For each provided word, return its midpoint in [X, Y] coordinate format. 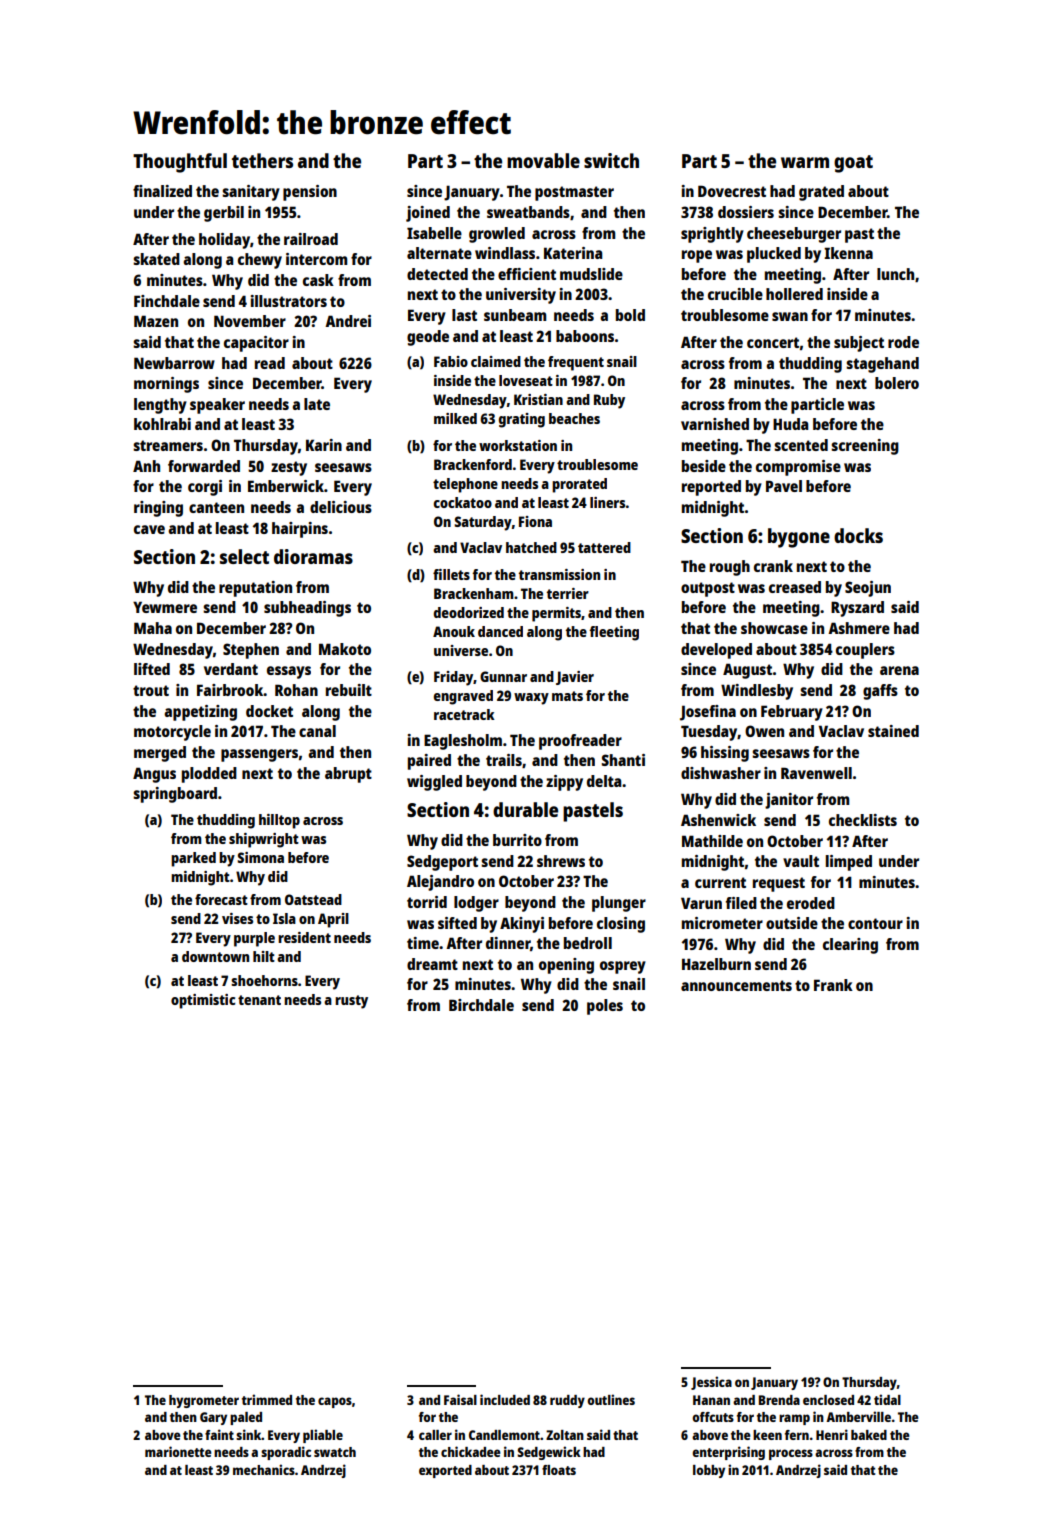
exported [445, 1471]
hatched [531, 547]
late [317, 404]
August [748, 671]
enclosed [828, 1400]
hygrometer [204, 1401]
